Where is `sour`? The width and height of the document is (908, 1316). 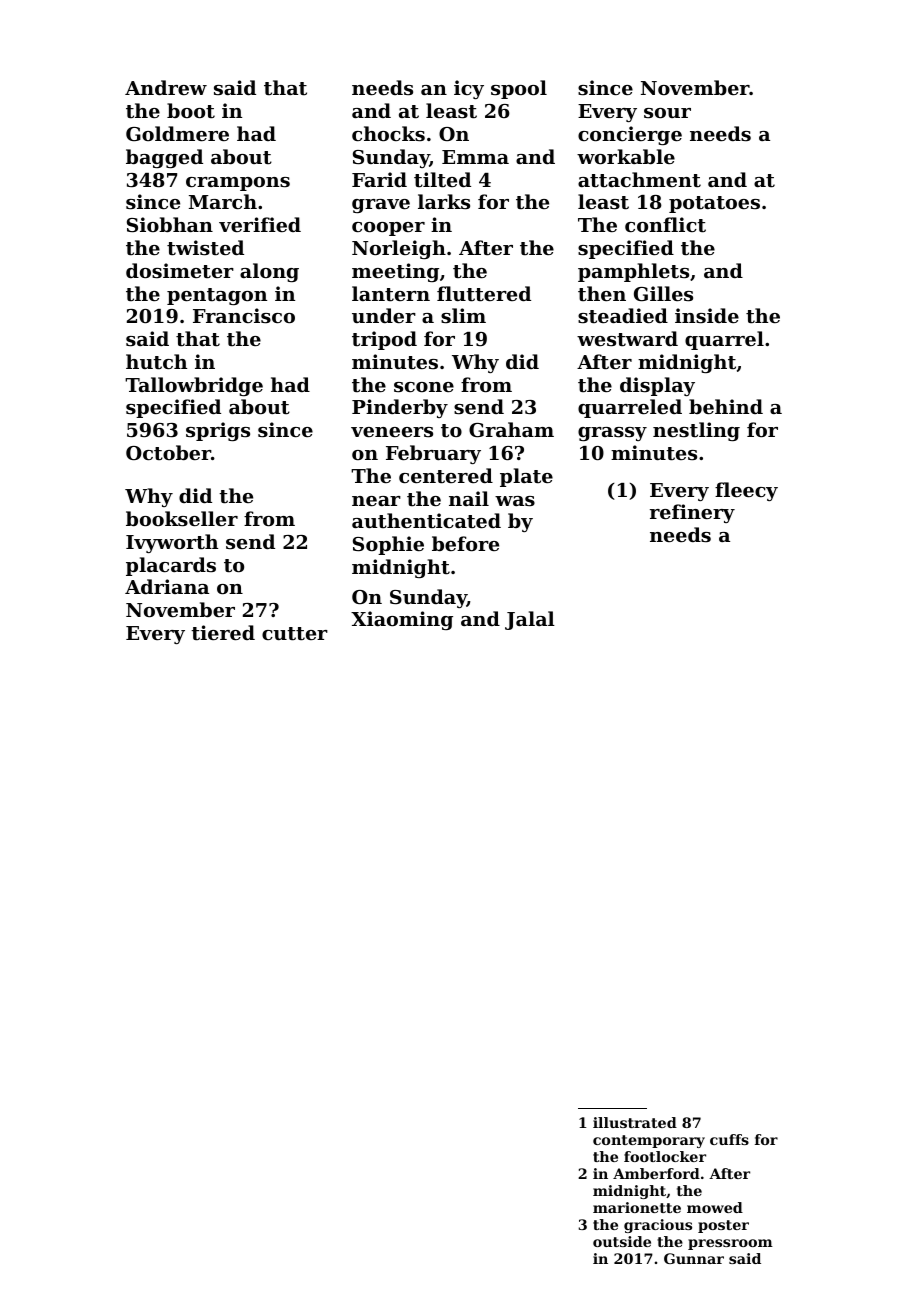 sour is located at coordinates (667, 113).
